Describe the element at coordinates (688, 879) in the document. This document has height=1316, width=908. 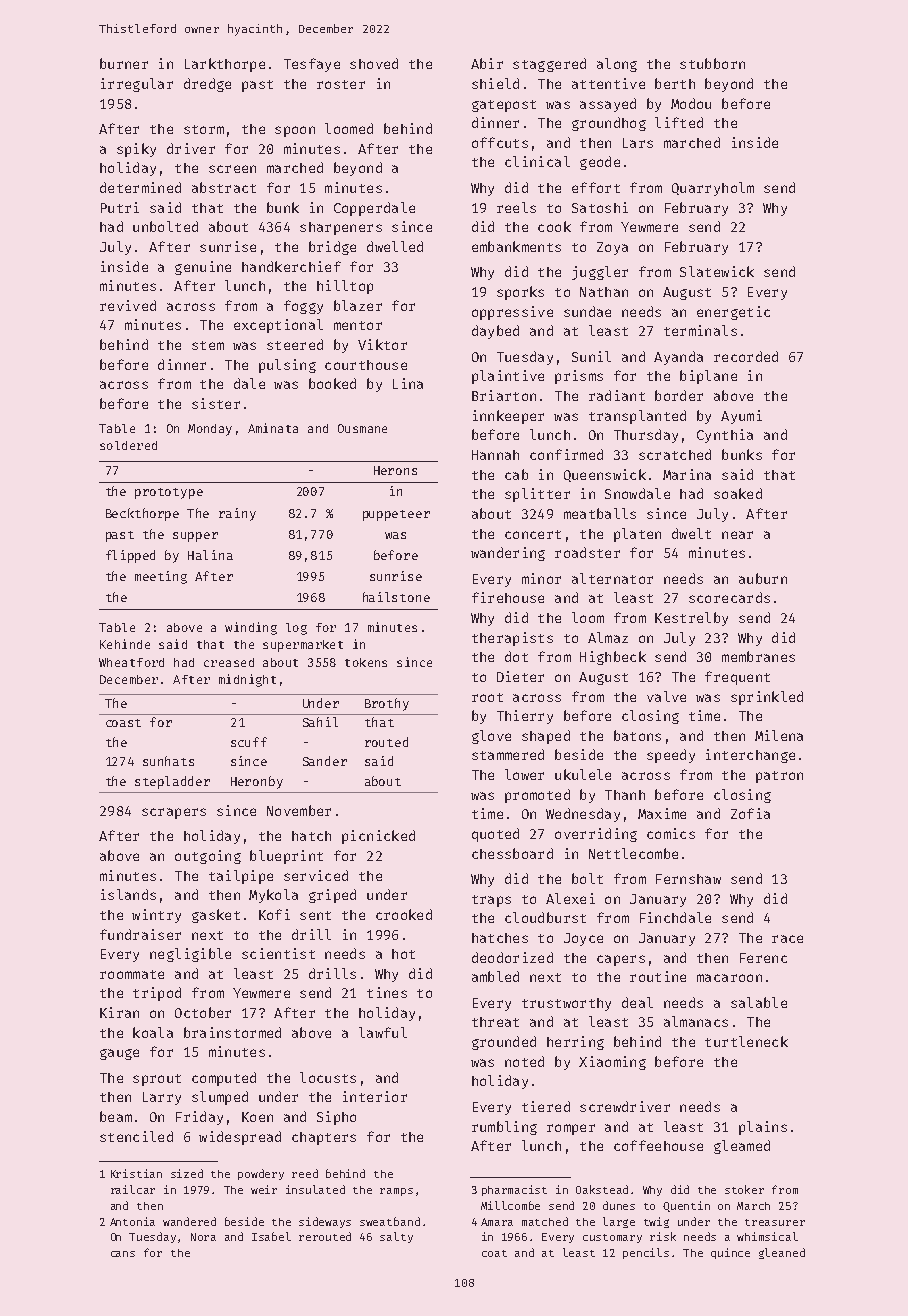
I see `Fernshaw` at that location.
